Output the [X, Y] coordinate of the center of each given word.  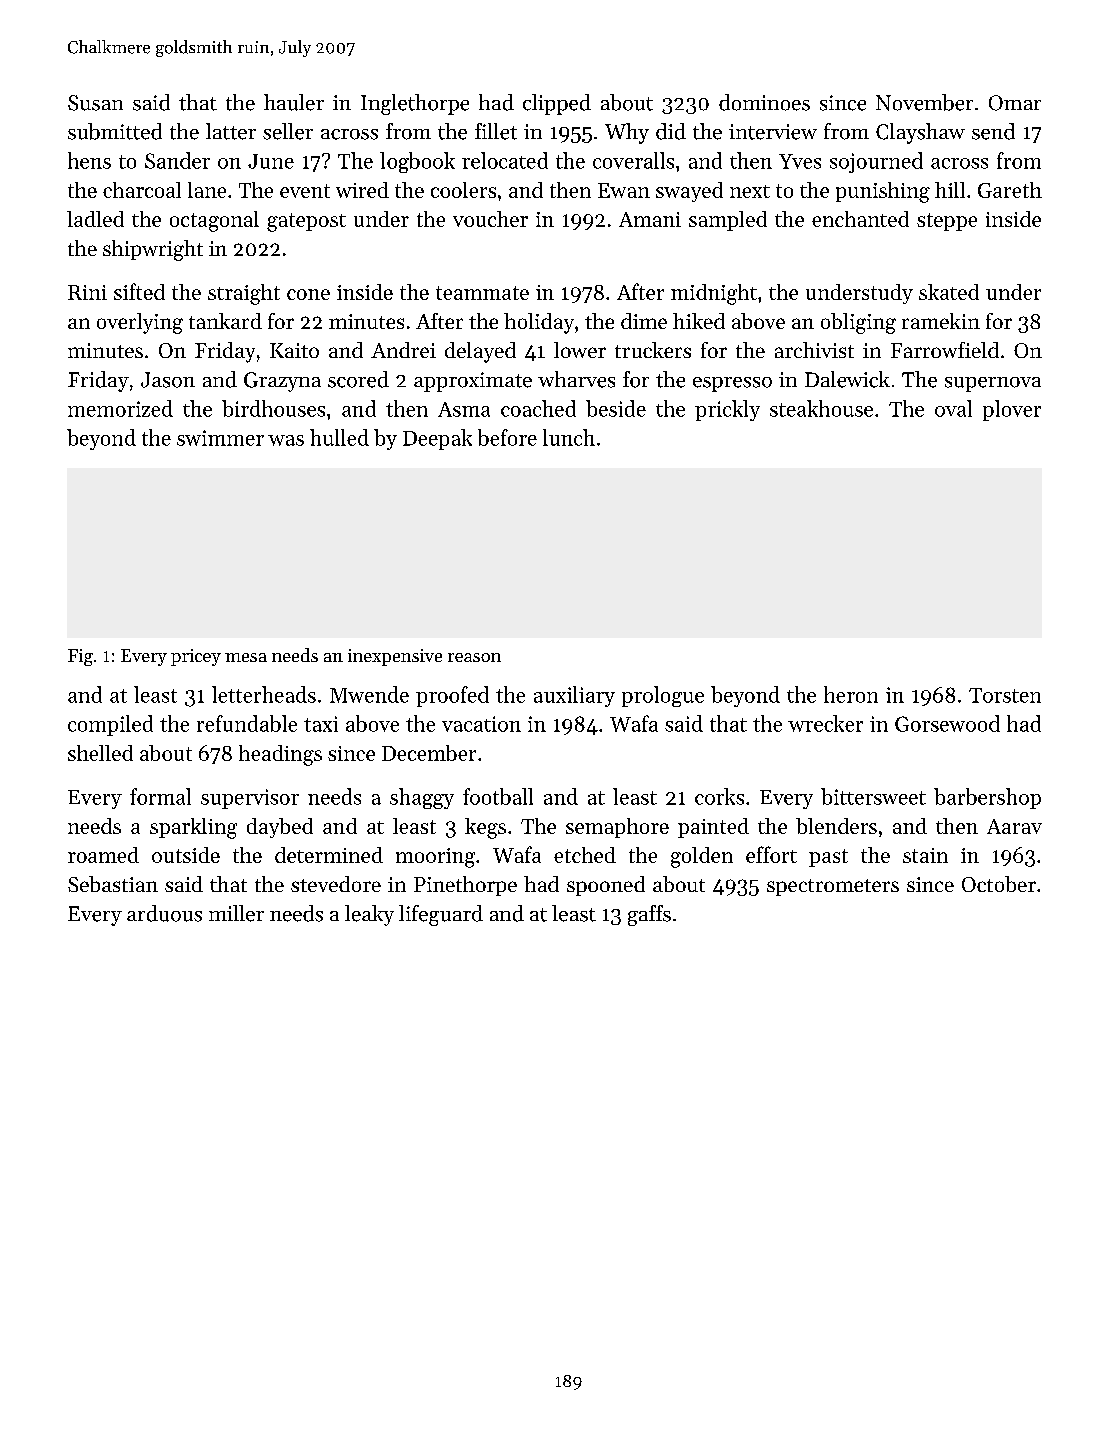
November [924, 102]
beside [616, 408]
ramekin [941, 321]
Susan [95, 103]
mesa [246, 657]
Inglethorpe [415, 104]
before [507, 437]
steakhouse [821, 408]
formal [160, 796]
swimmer [220, 438]
